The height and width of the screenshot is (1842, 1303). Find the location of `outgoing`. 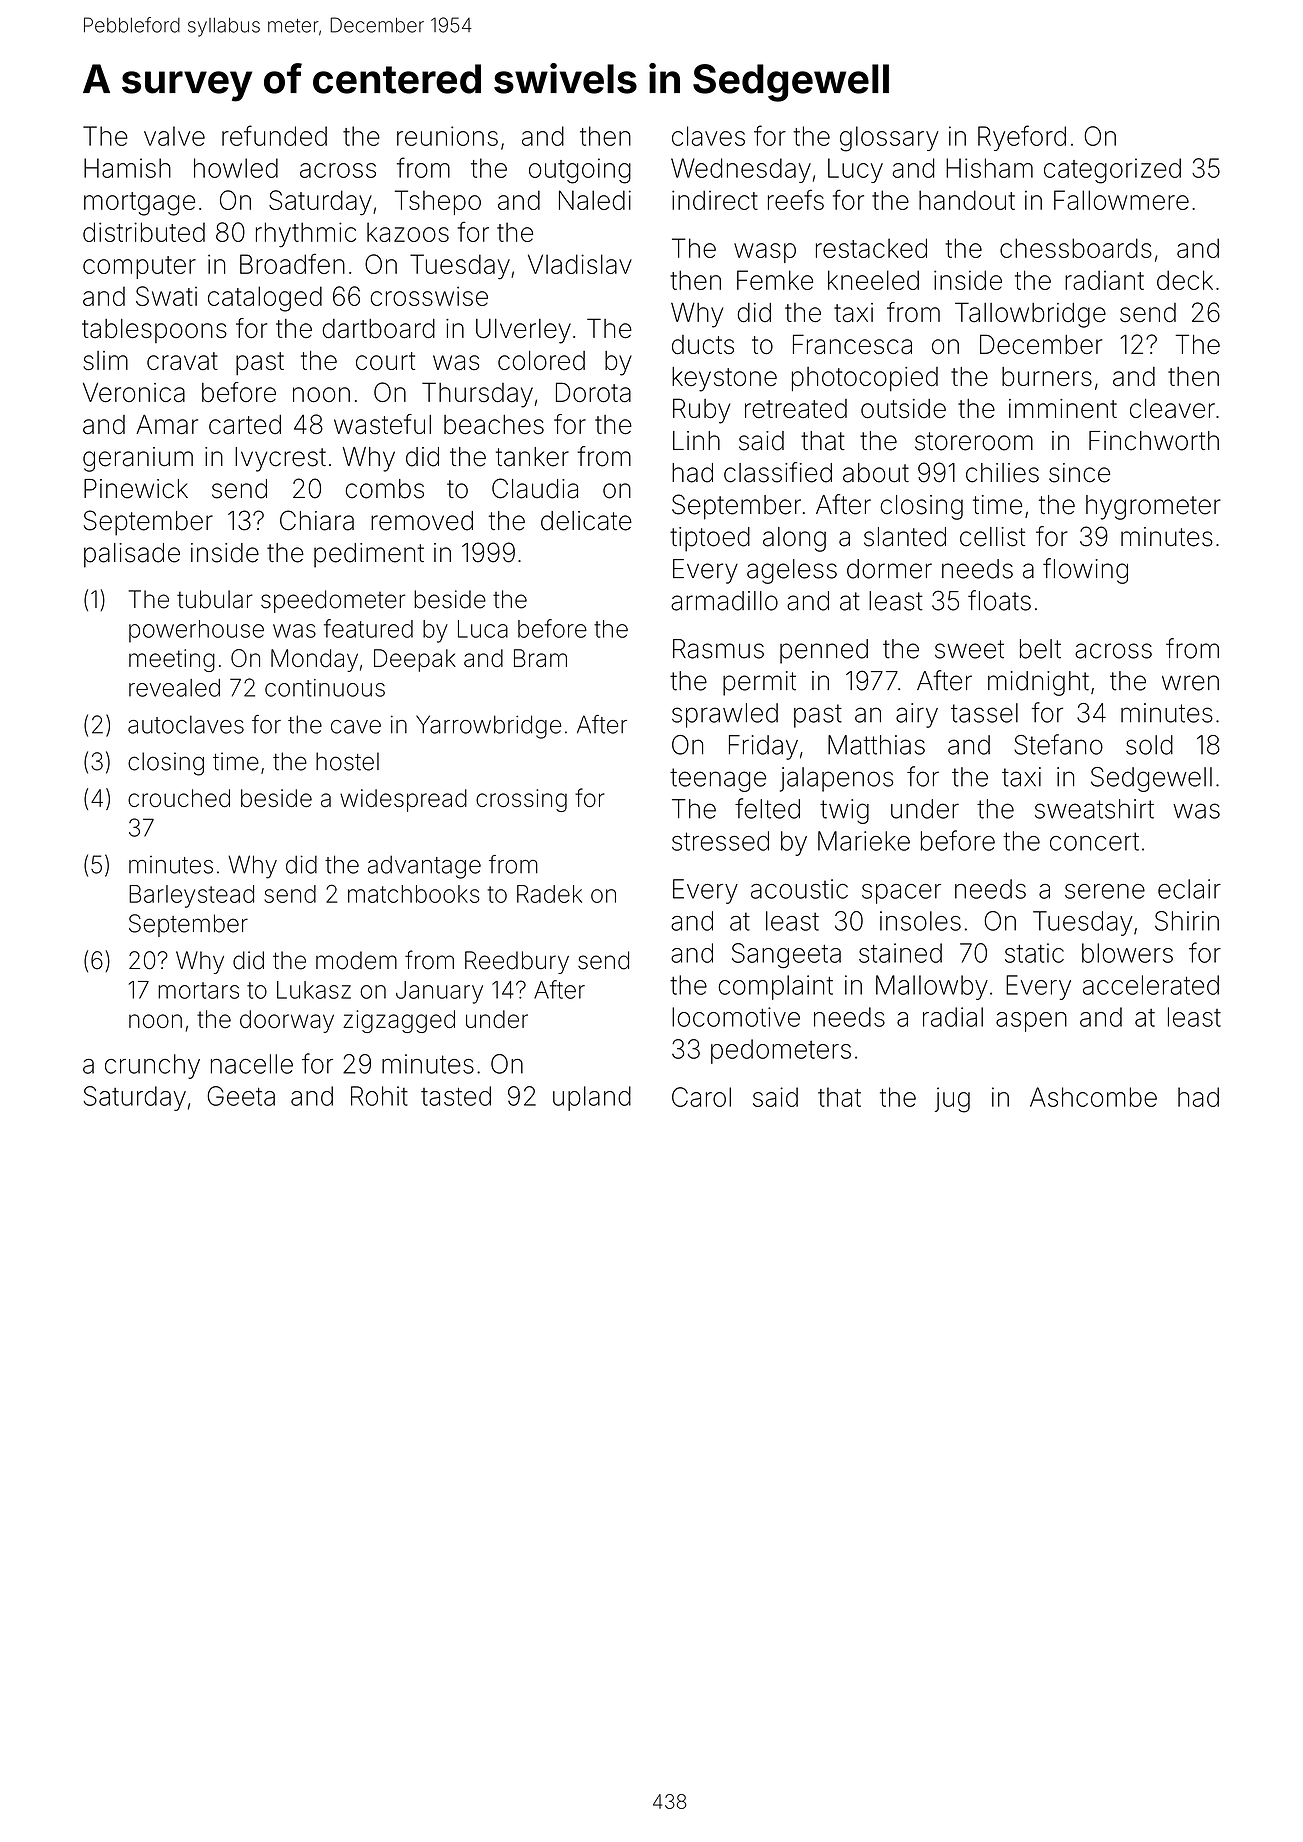

outgoing is located at coordinates (580, 171).
